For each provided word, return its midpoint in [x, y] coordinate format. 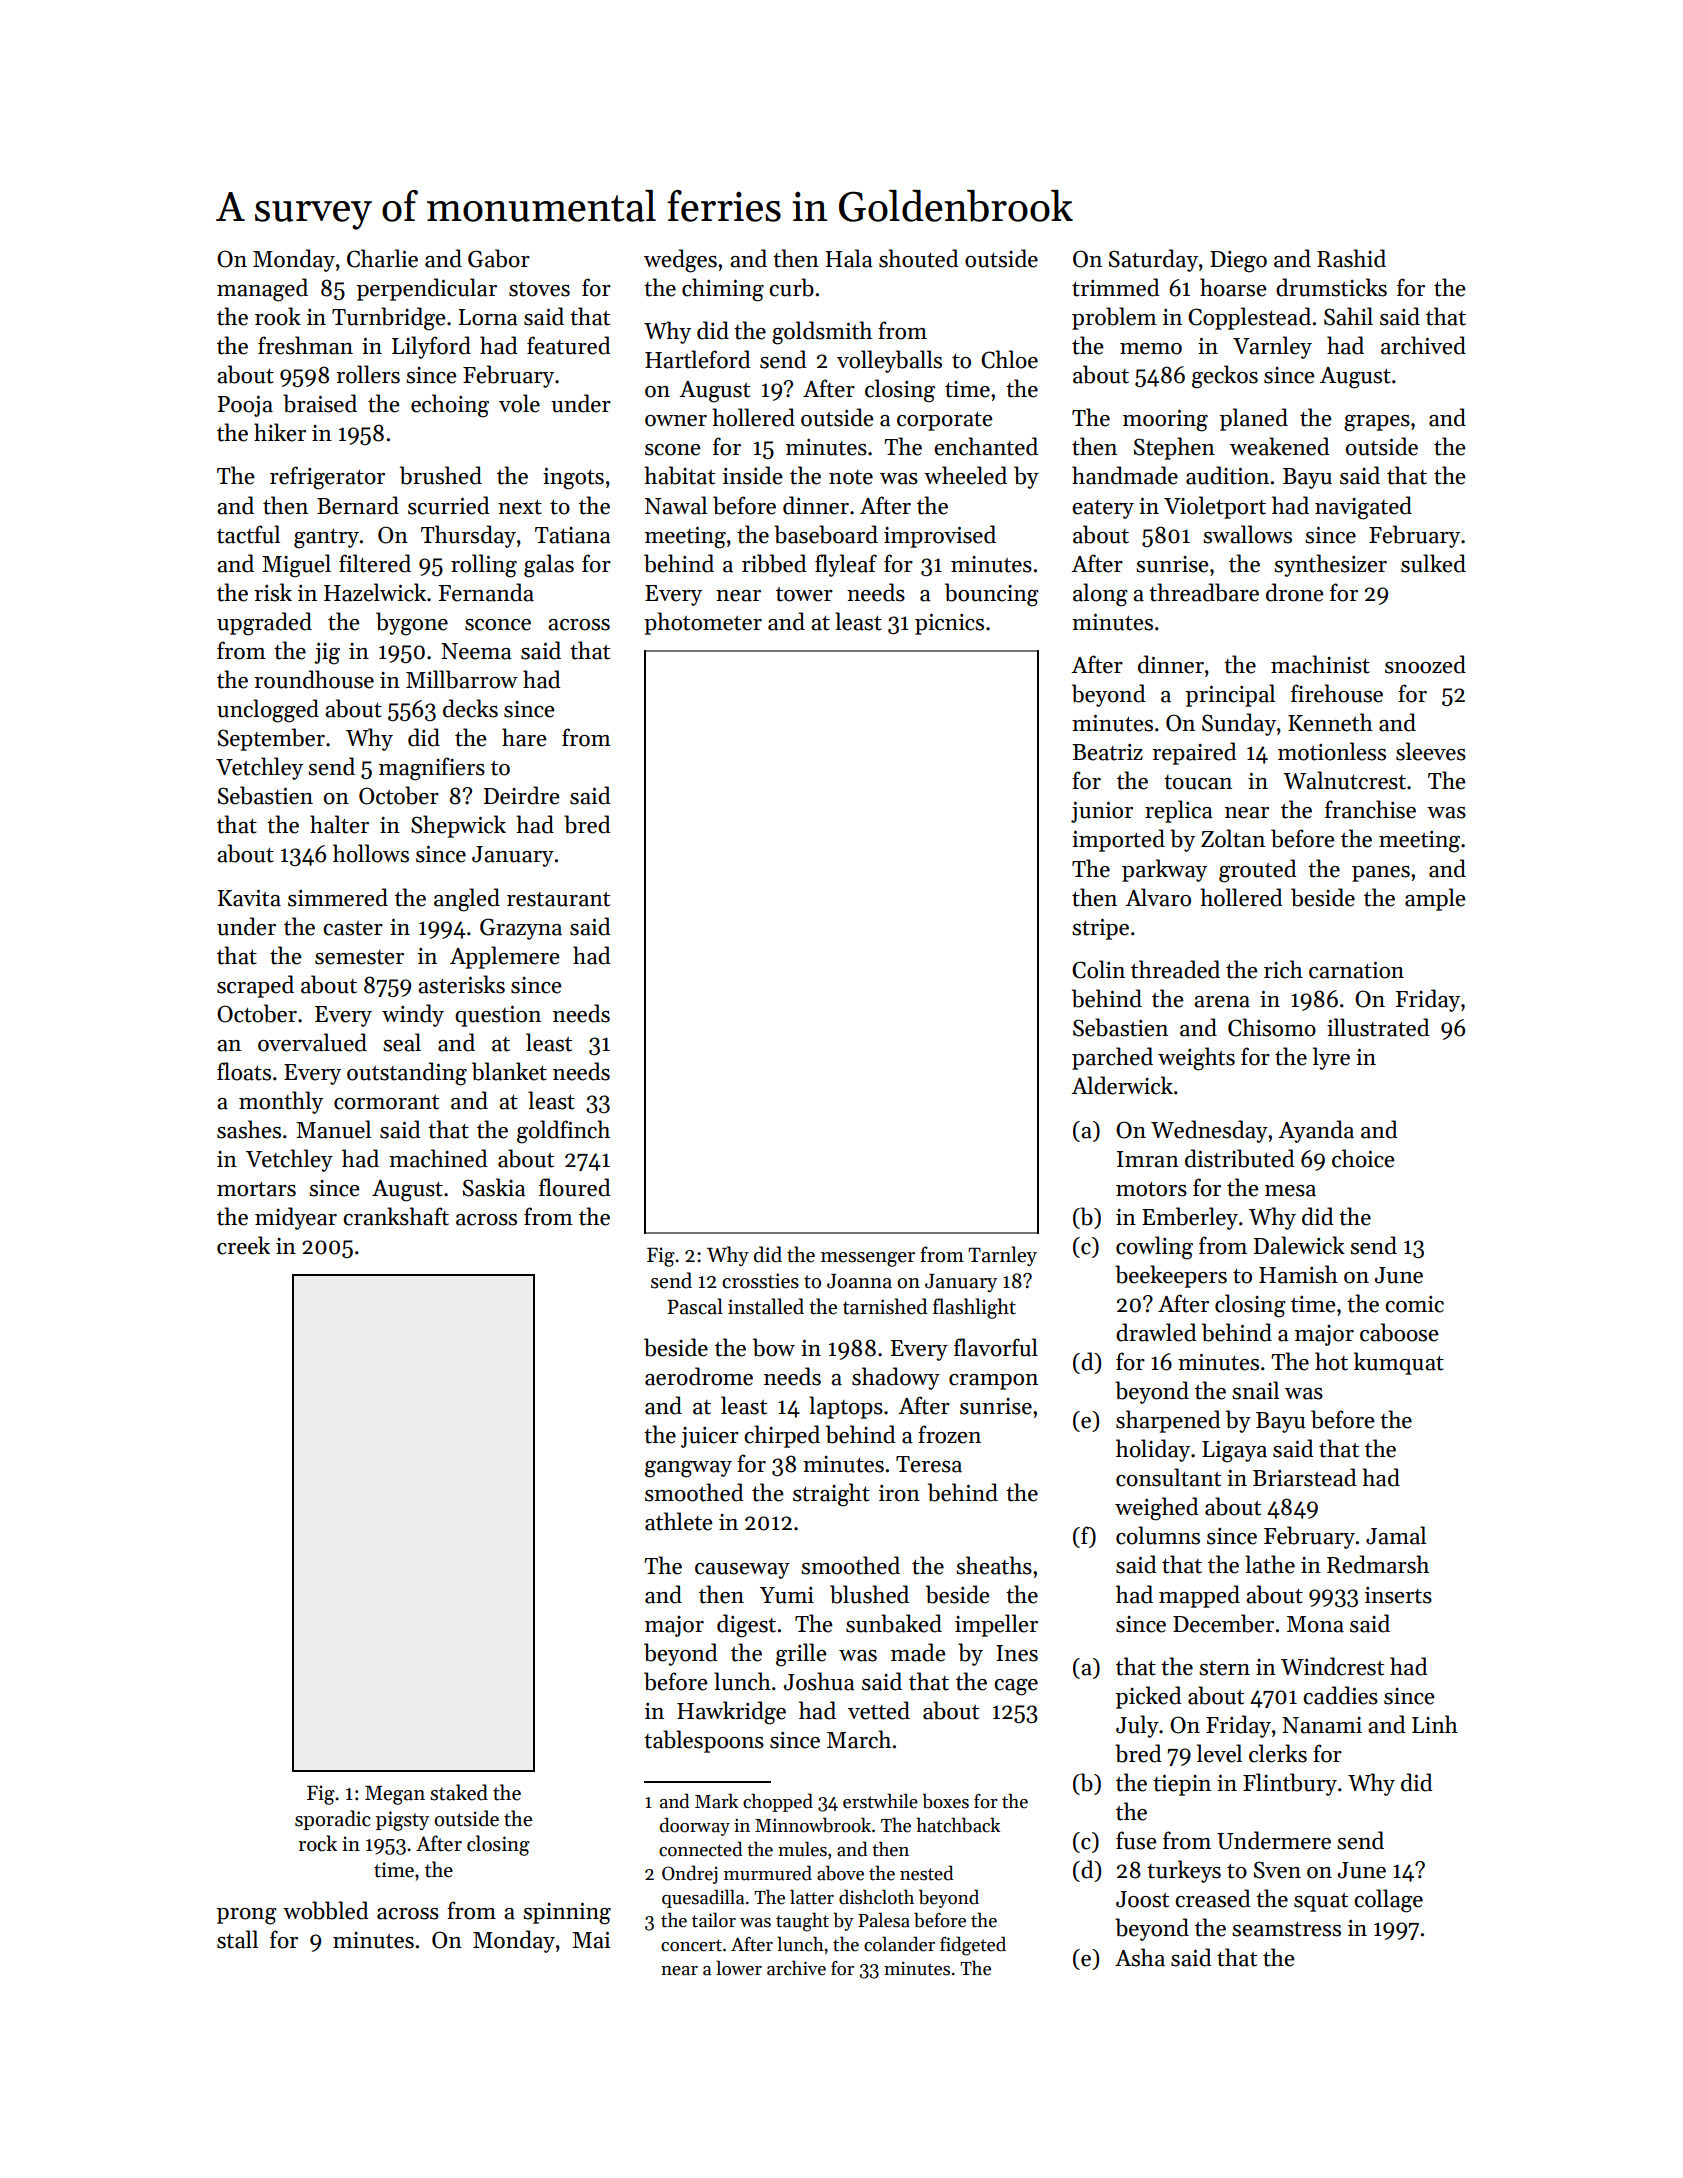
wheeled [965, 475]
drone [1295, 592]
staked [459, 1792]
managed [262, 290]
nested [927, 1873]
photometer [703, 623]
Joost [1142, 1899]
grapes [1377, 423]
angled [467, 900]
